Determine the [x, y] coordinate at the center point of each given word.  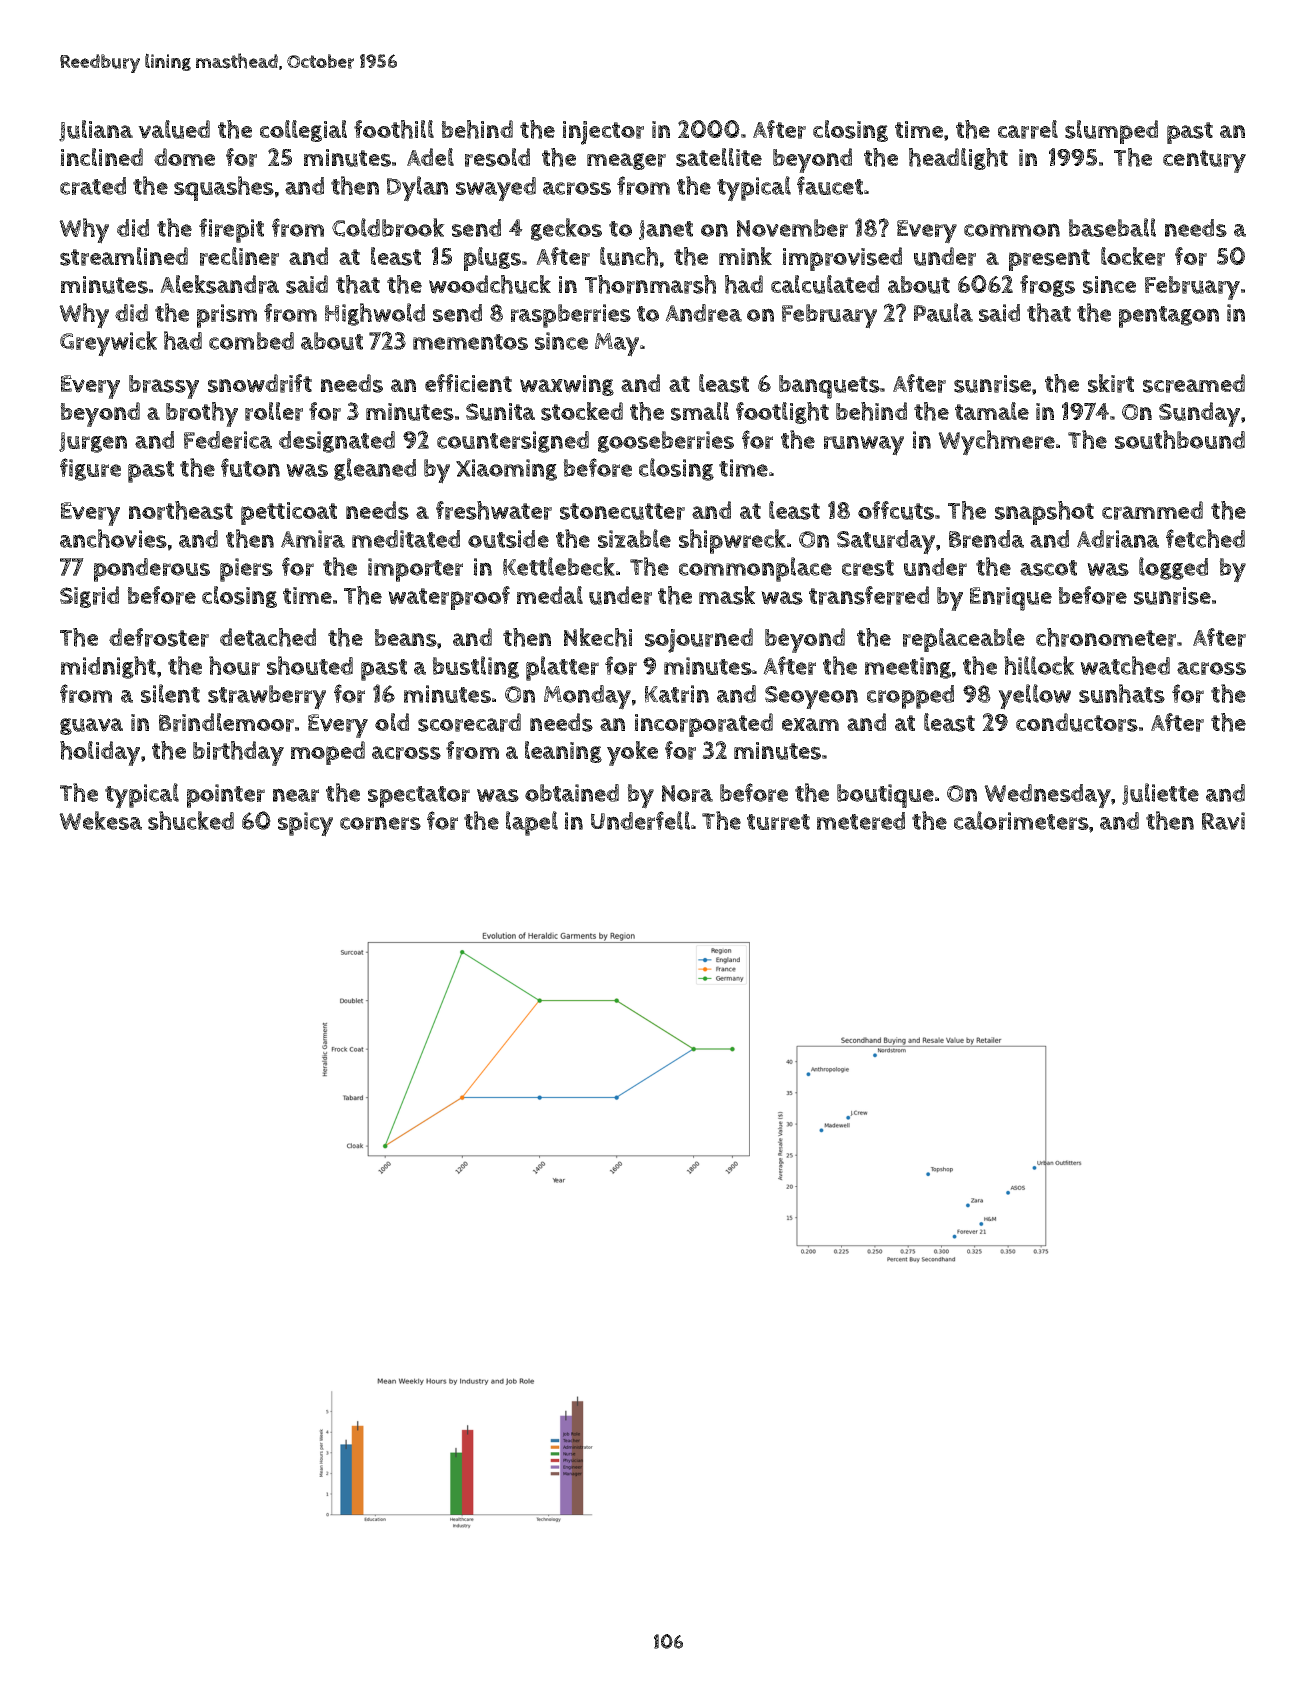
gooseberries [666, 442]
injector [603, 133]
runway [864, 445]
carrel [1028, 129]
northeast [181, 510]
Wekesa [100, 820]
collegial [303, 131]
